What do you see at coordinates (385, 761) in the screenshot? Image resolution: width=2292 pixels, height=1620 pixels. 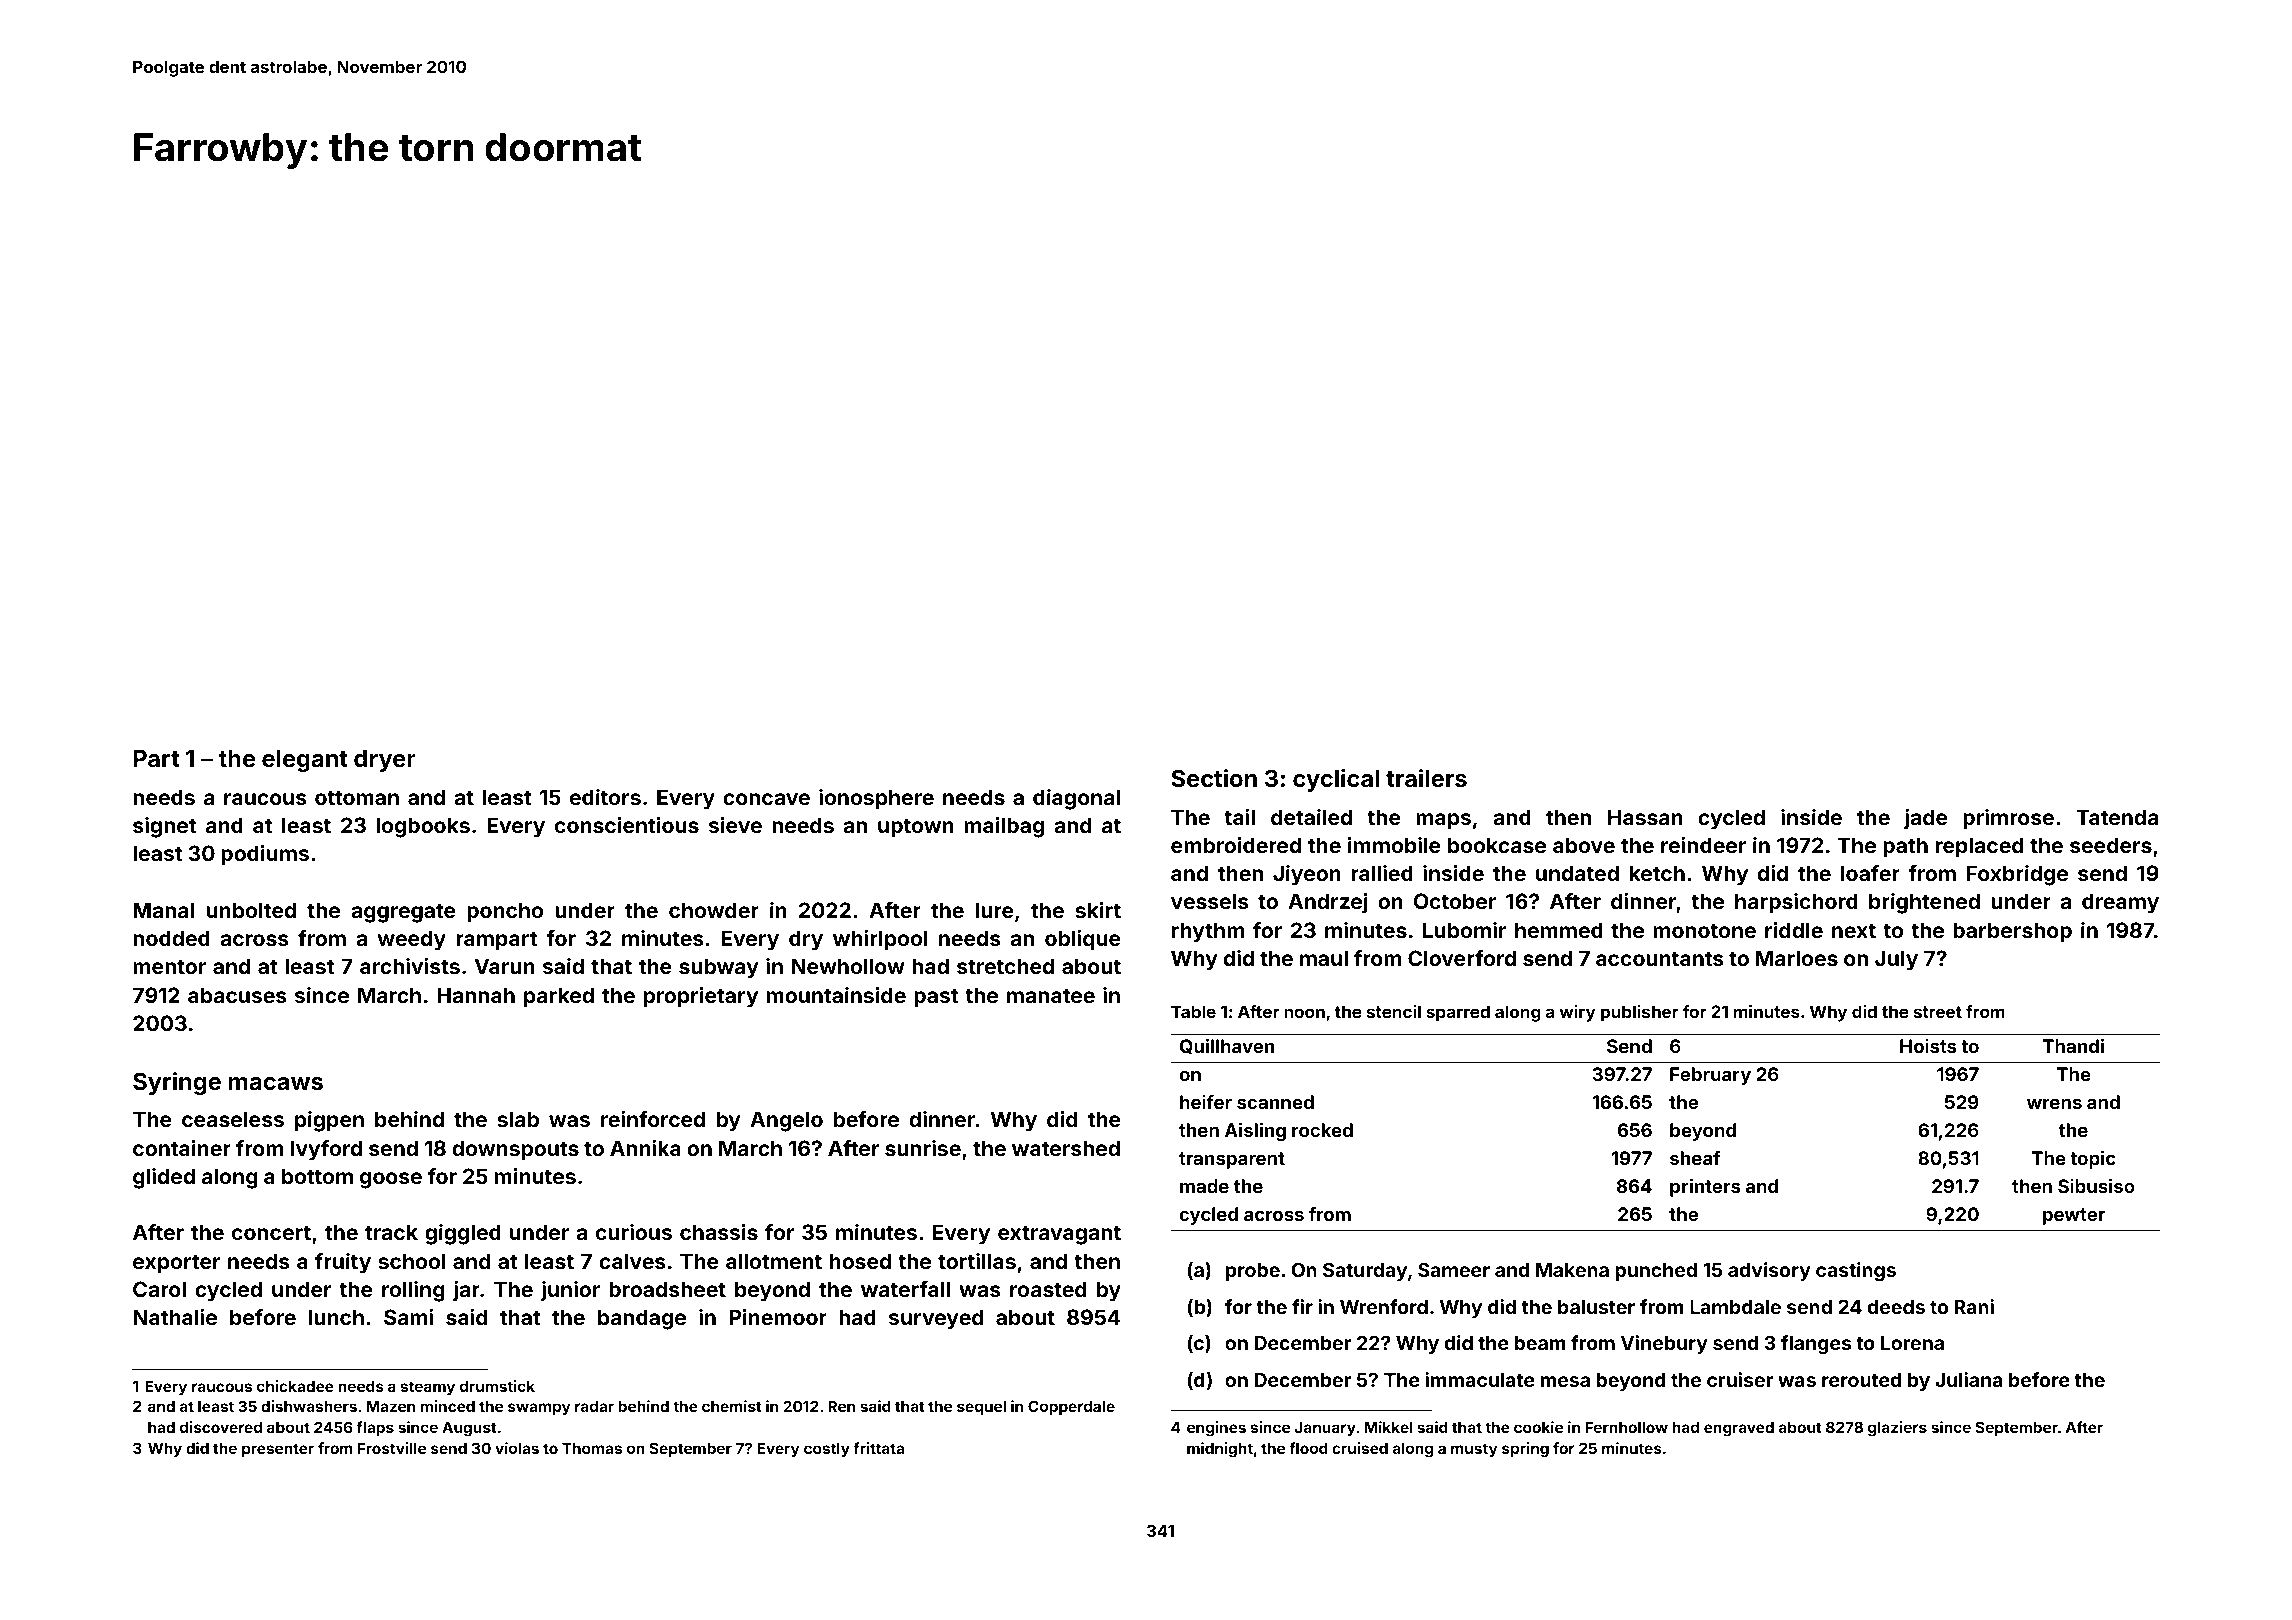 I see `dryer` at bounding box center [385, 761].
